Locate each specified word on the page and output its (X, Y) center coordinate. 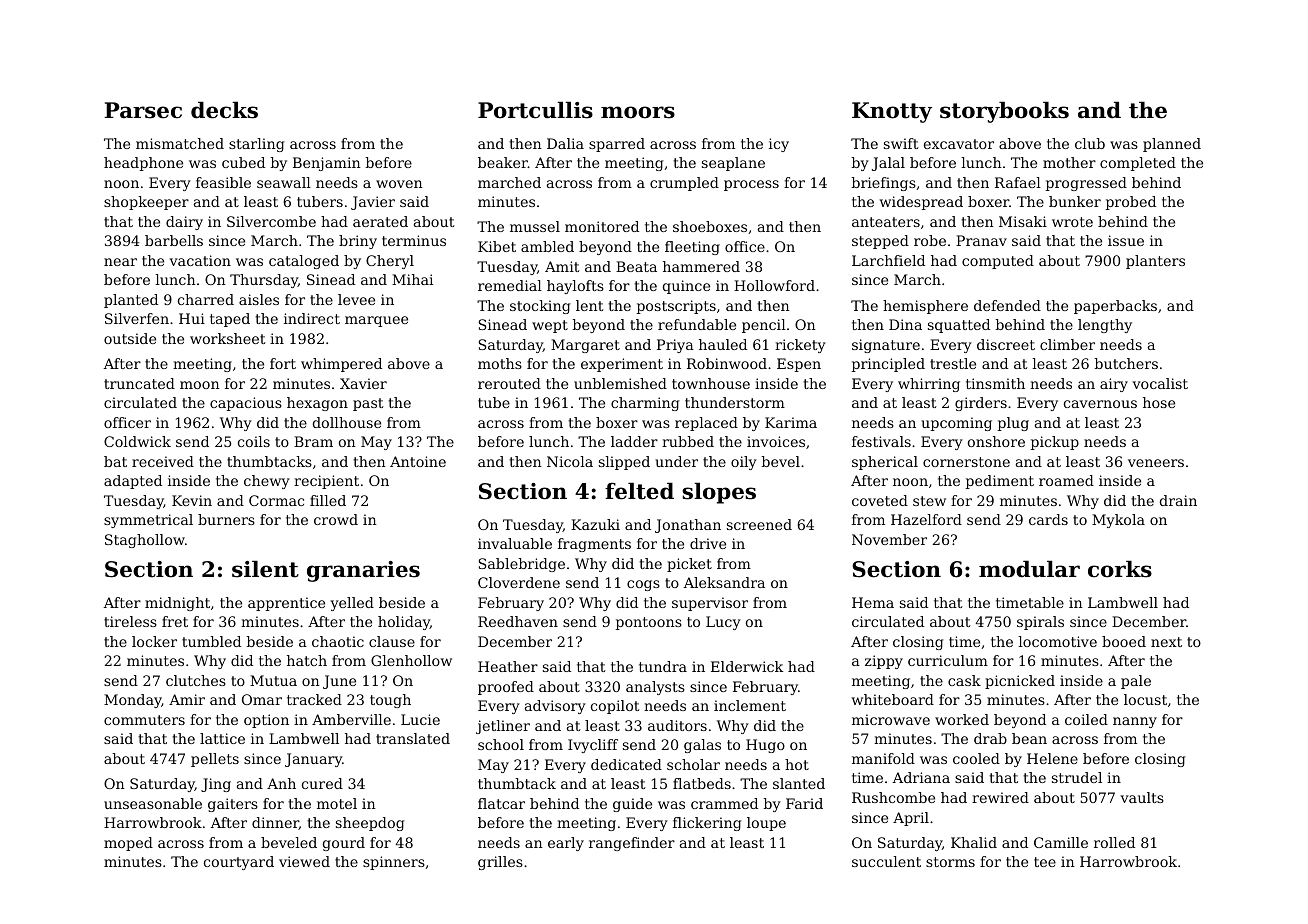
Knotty (892, 112)
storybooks (1004, 112)
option (266, 721)
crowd (336, 519)
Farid (804, 803)
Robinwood (727, 363)
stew (929, 501)
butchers (1126, 363)
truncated (139, 383)
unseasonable (153, 803)
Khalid (974, 842)
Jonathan (688, 526)
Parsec (143, 110)
